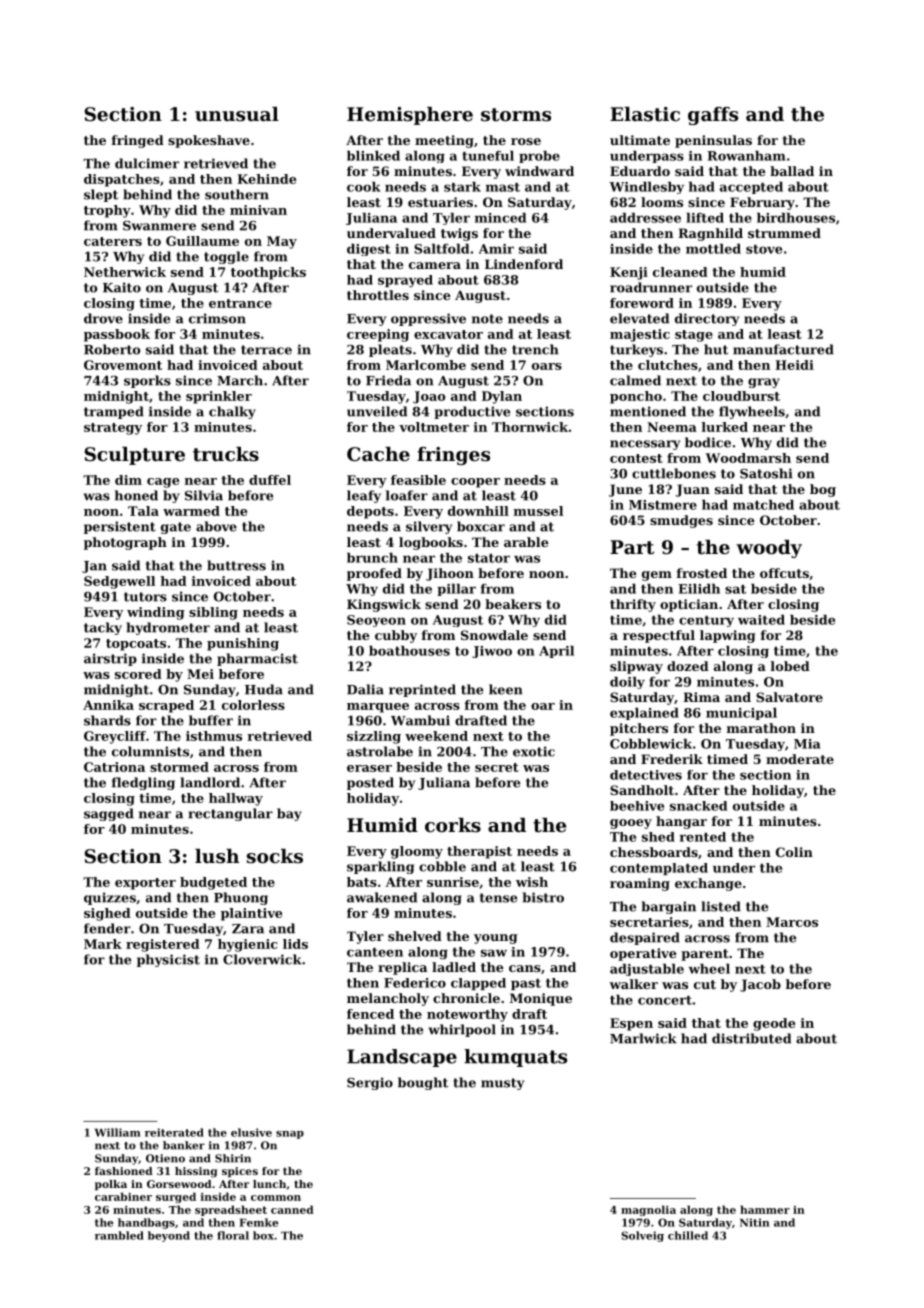  What do you see at coordinates (516, 115) in the screenshot?
I see `storms` at bounding box center [516, 115].
